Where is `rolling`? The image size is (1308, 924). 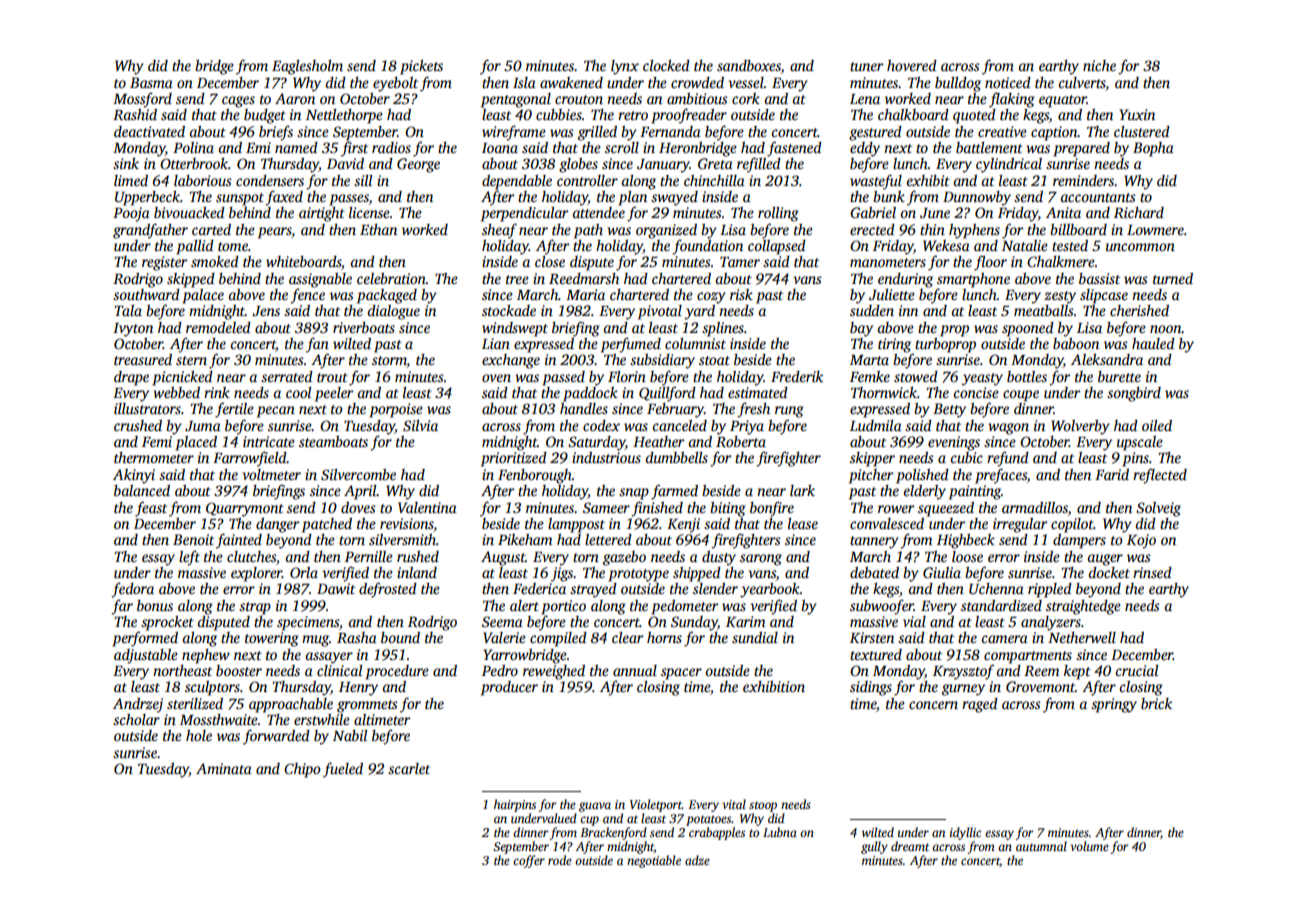
rolling is located at coordinates (778, 214).
